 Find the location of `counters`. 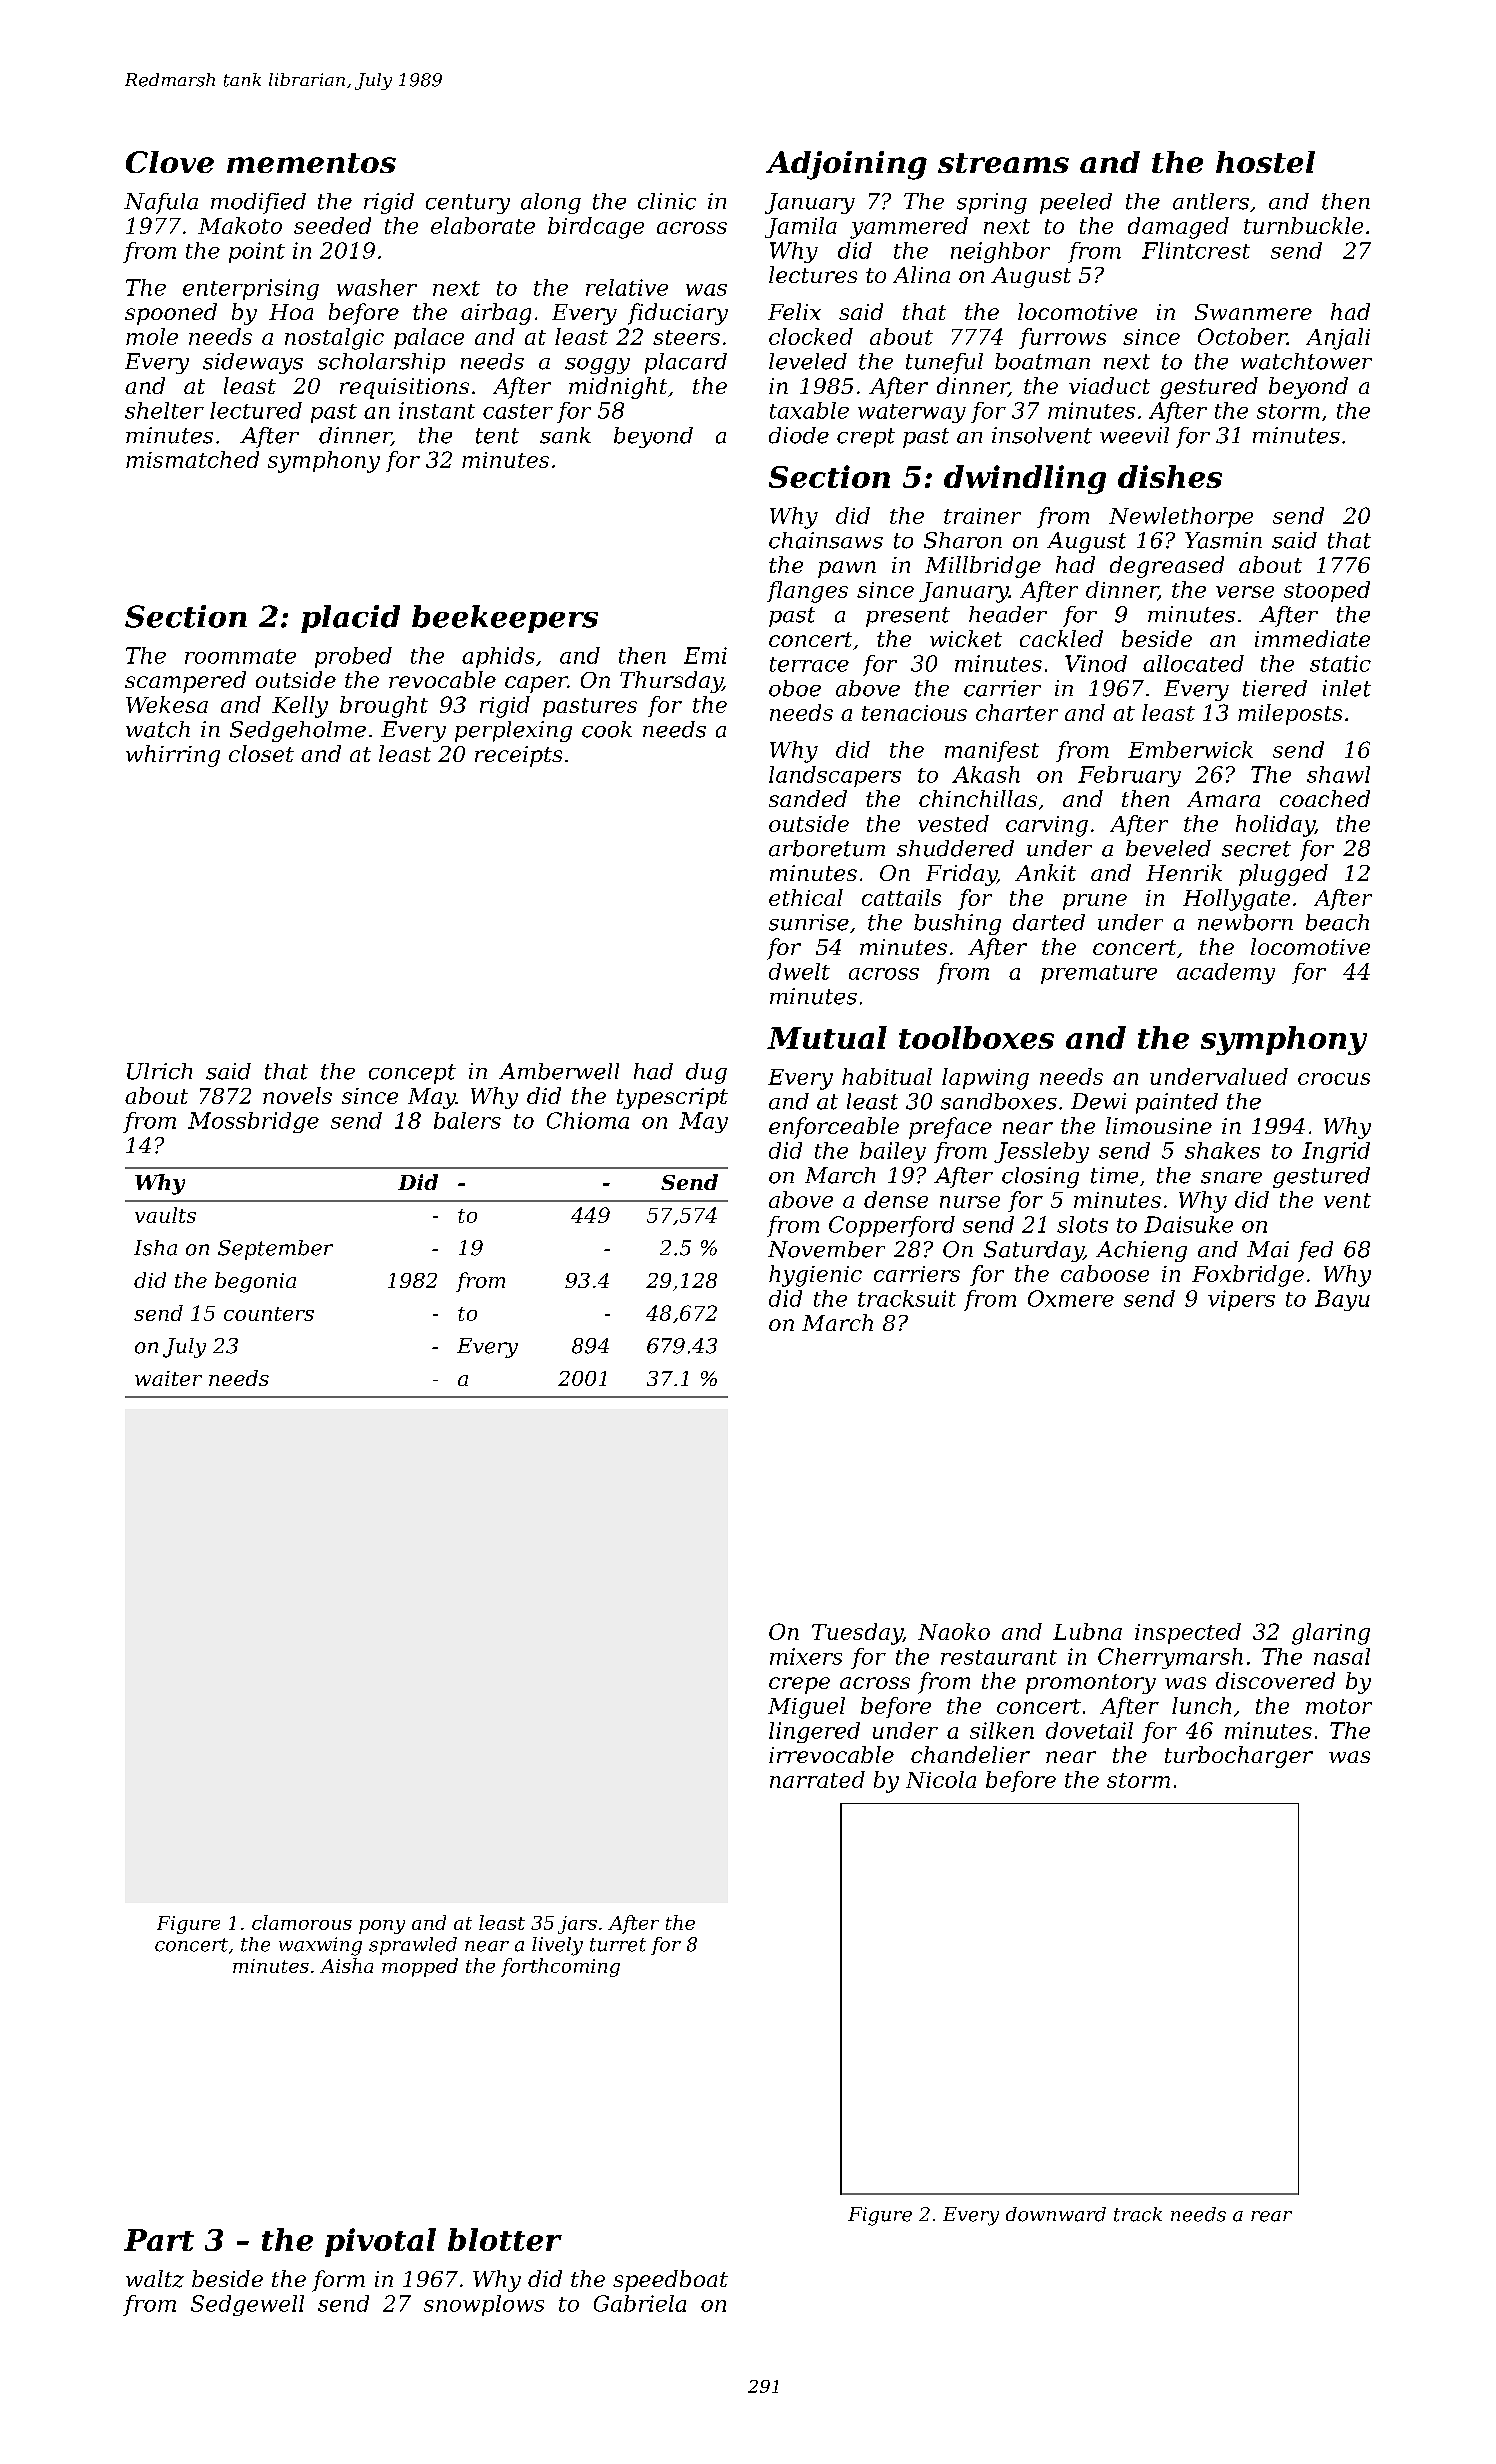

counters is located at coordinates (269, 1314).
